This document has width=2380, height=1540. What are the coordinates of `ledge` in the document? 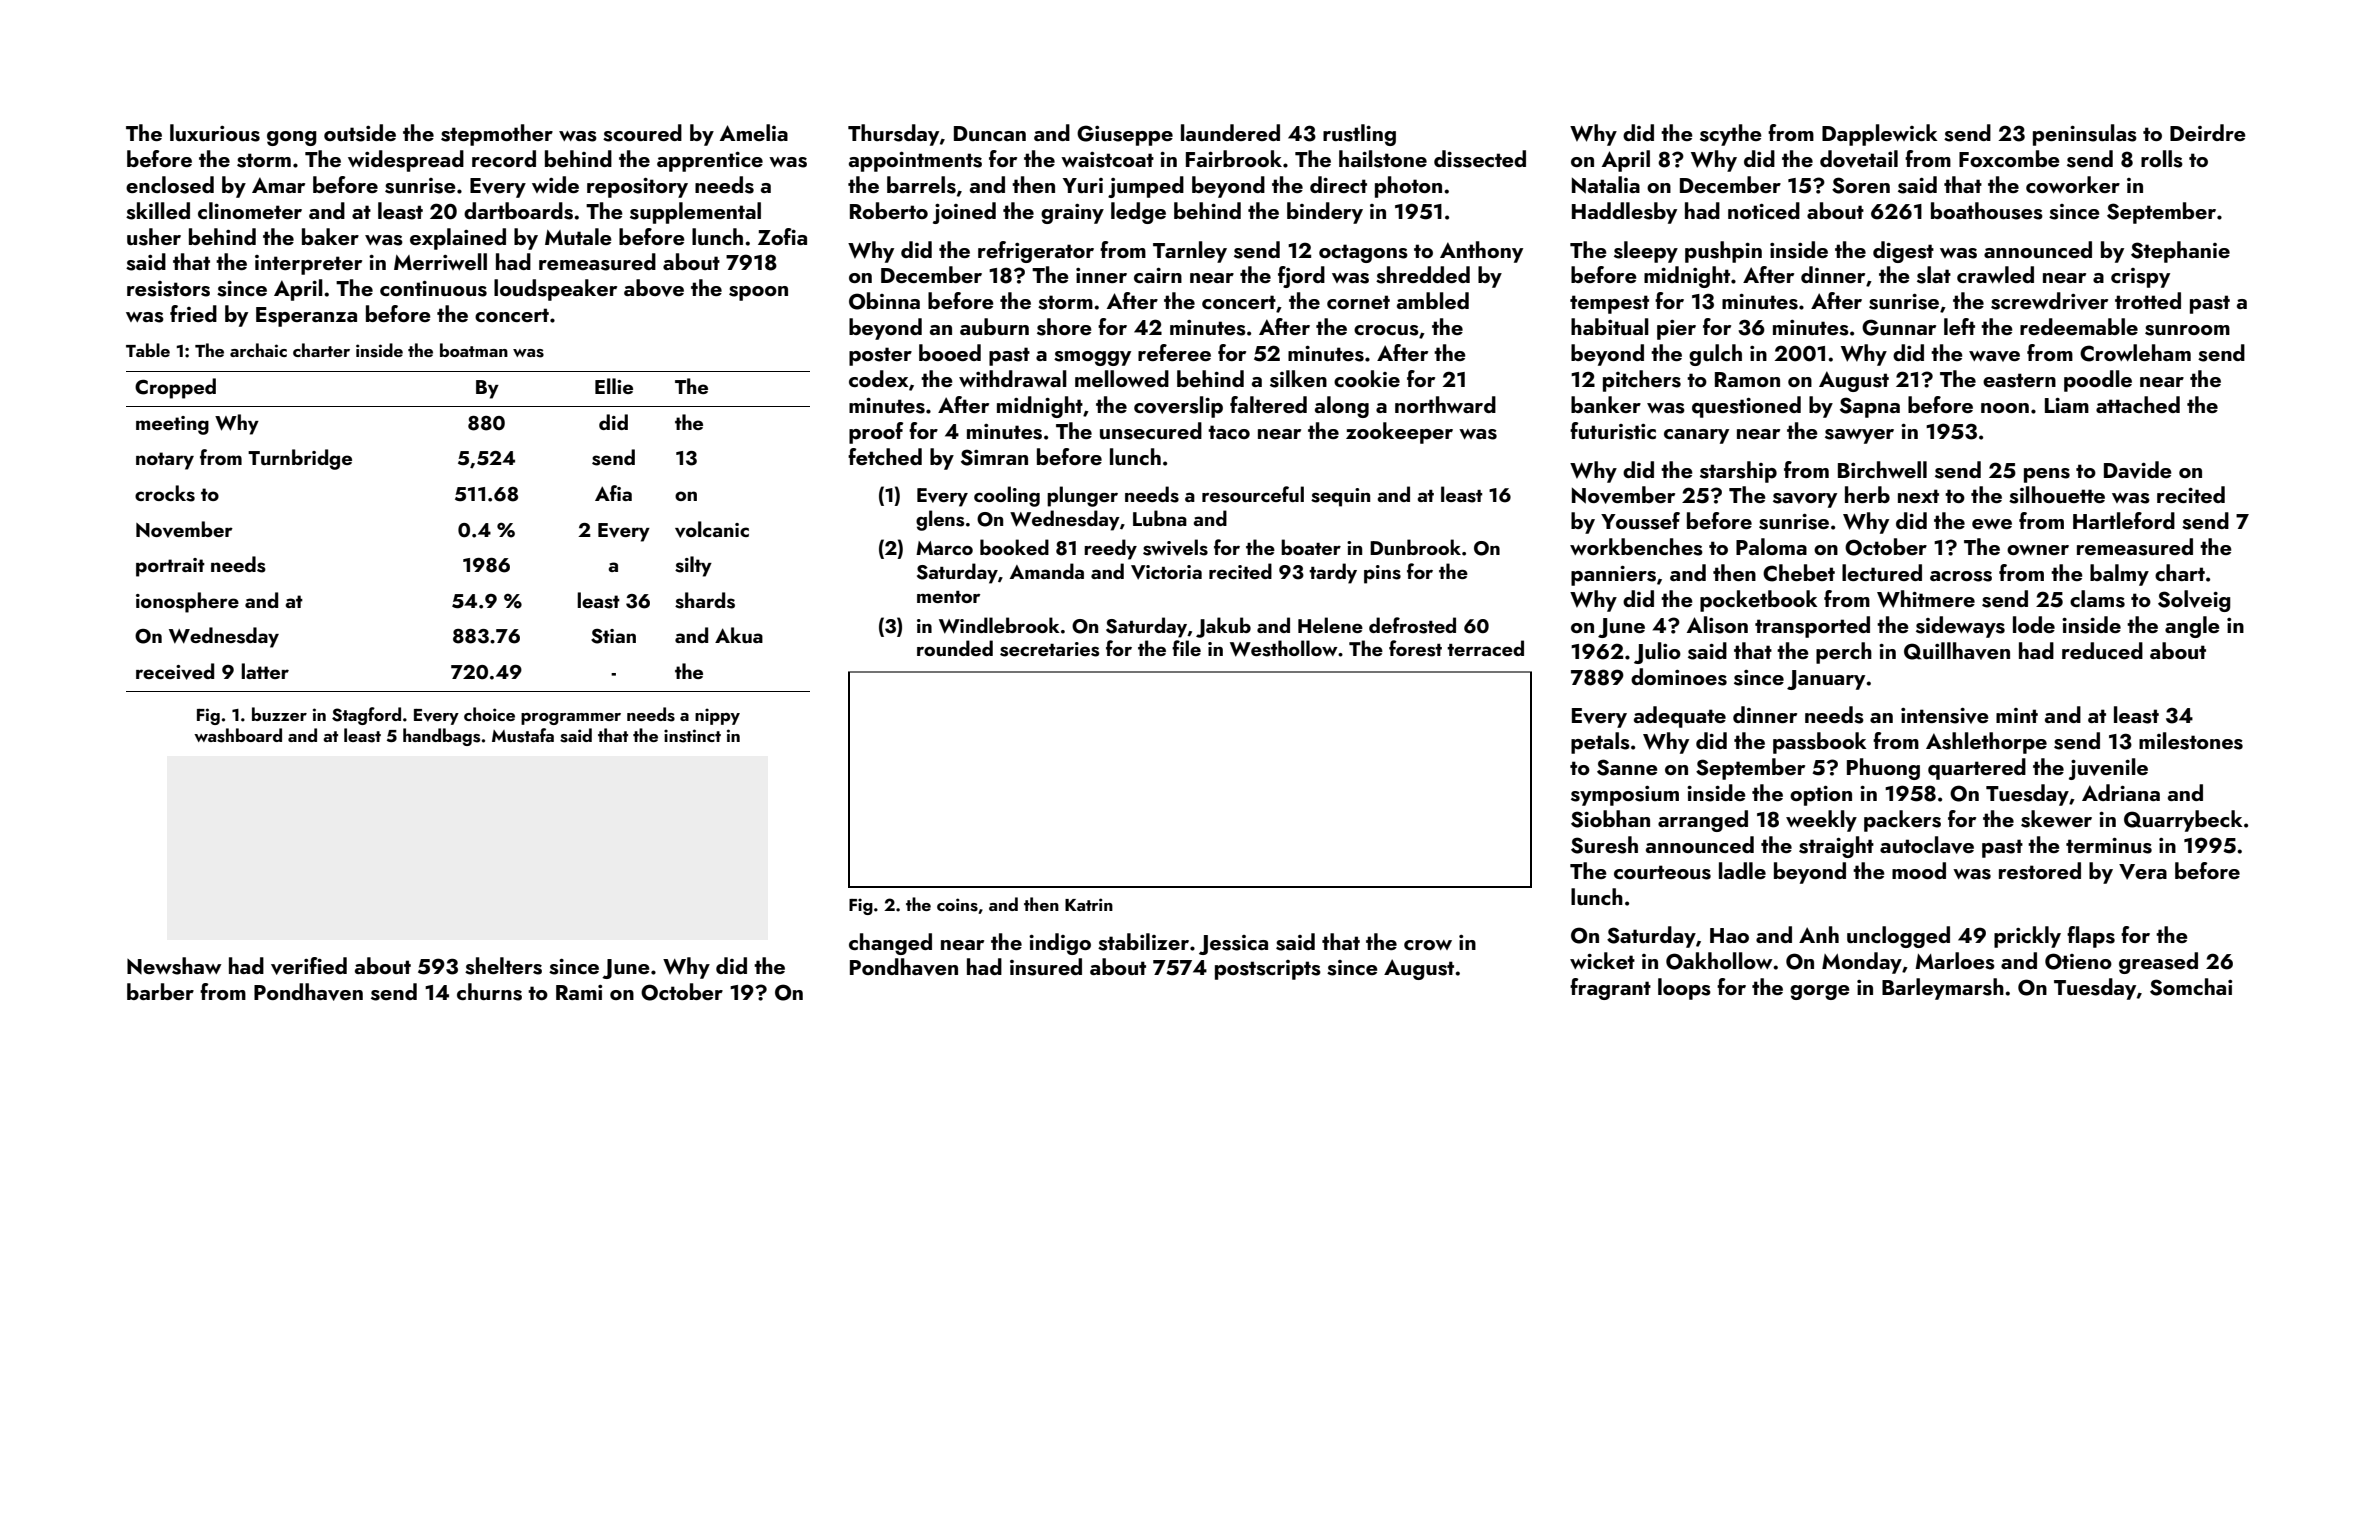 It's located at (1138, 213).
